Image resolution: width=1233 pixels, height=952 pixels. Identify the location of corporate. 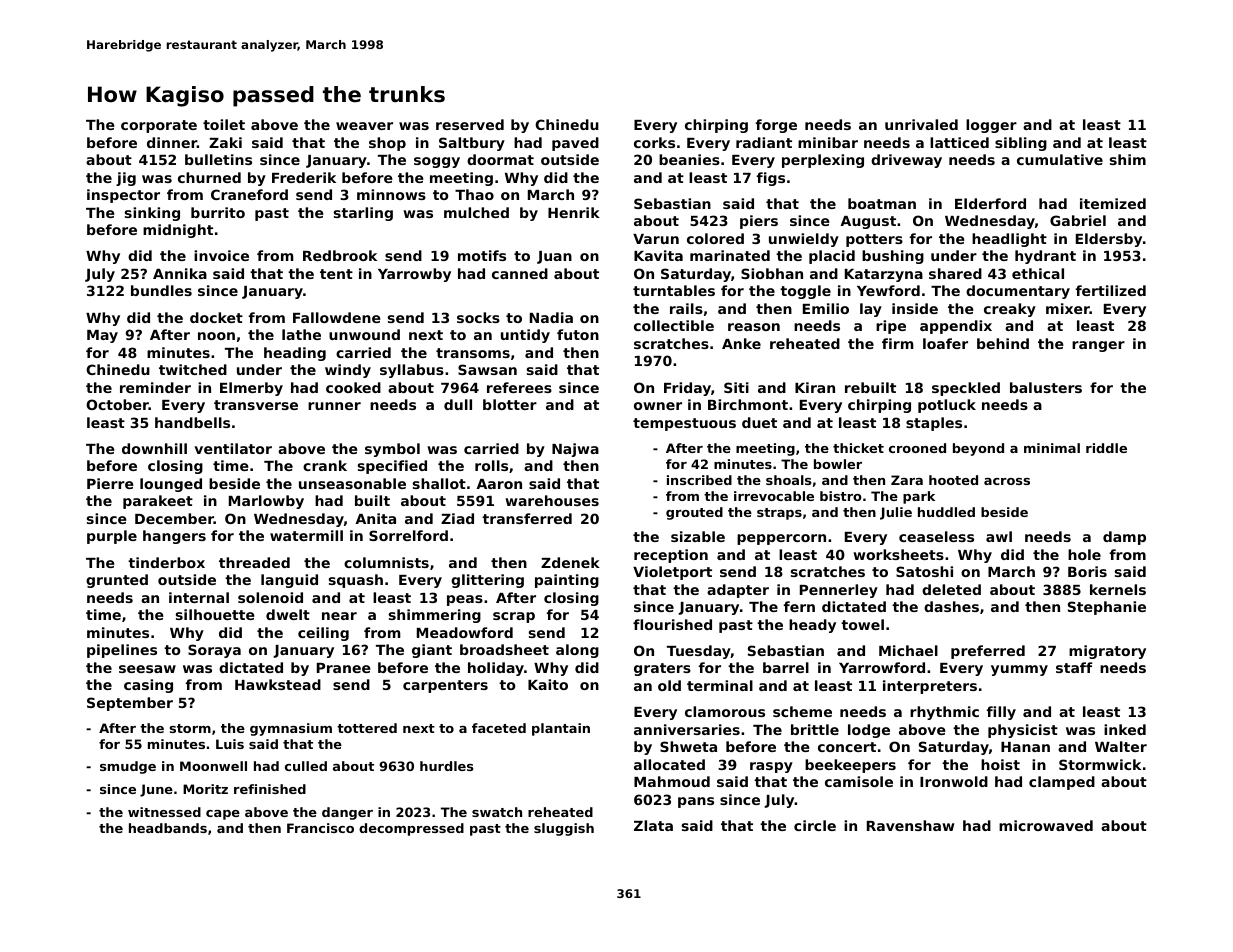
(159, 126).
